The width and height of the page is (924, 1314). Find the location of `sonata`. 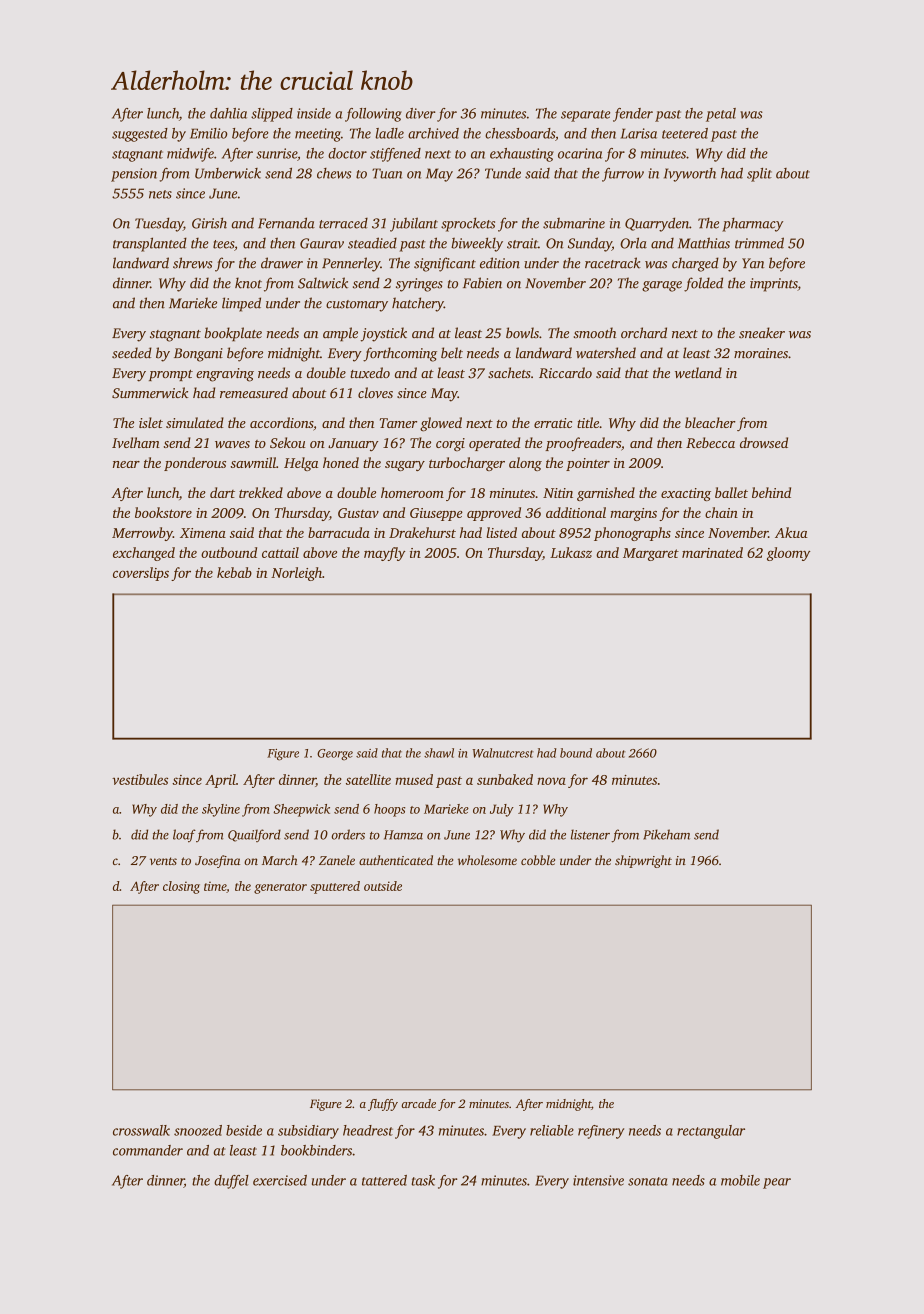

sonata is located at coordinates (648, 1181).
